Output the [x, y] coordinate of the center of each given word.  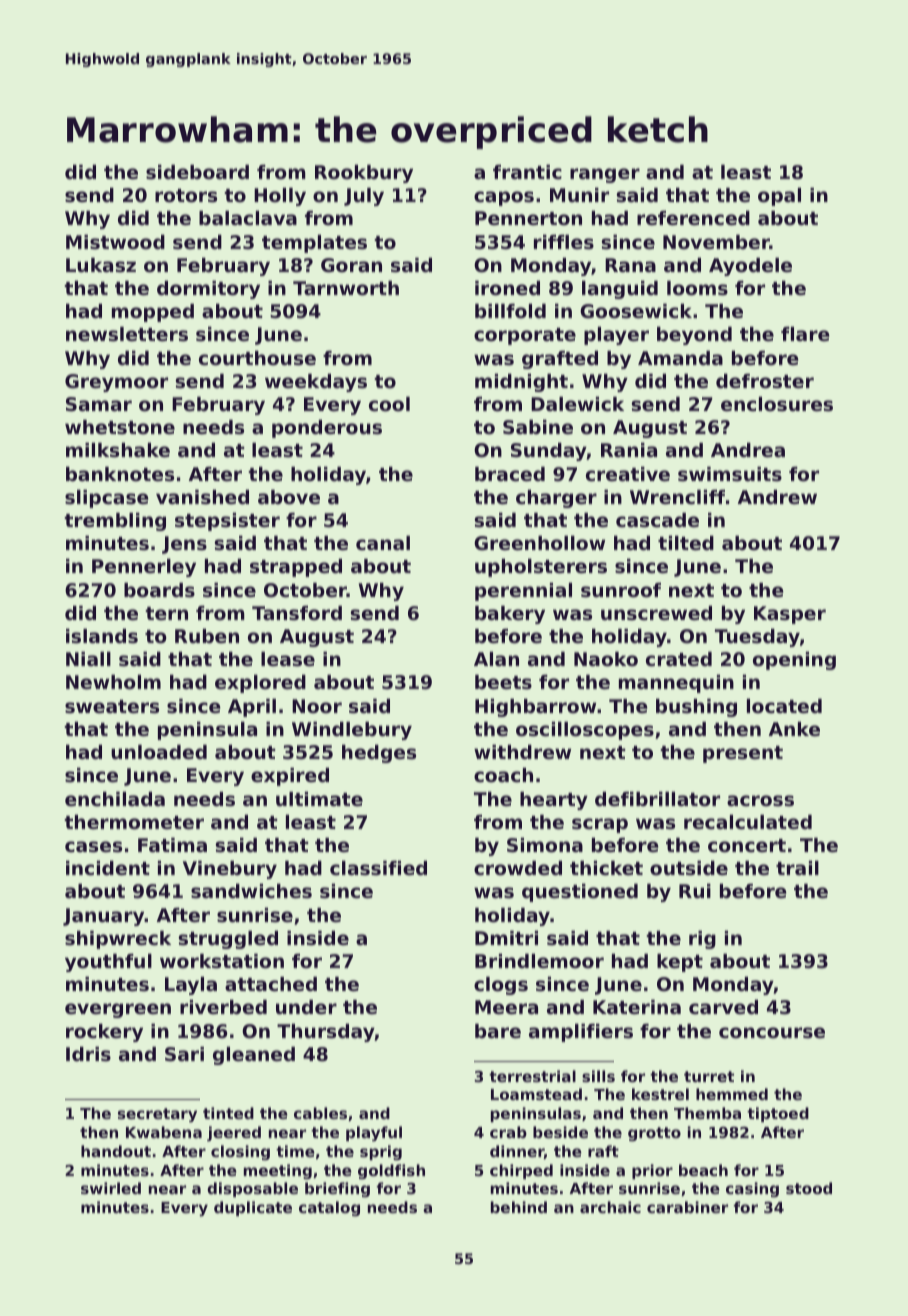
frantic [527, 172]
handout [116, 1151]
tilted [686, 543]
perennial [523, 592]
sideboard [197, 172]
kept [680, 963]
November [716, 242]
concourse [772, 1033]
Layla [191, 986]
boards [159, 590]
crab [508, 1132]
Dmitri [506, 938]
